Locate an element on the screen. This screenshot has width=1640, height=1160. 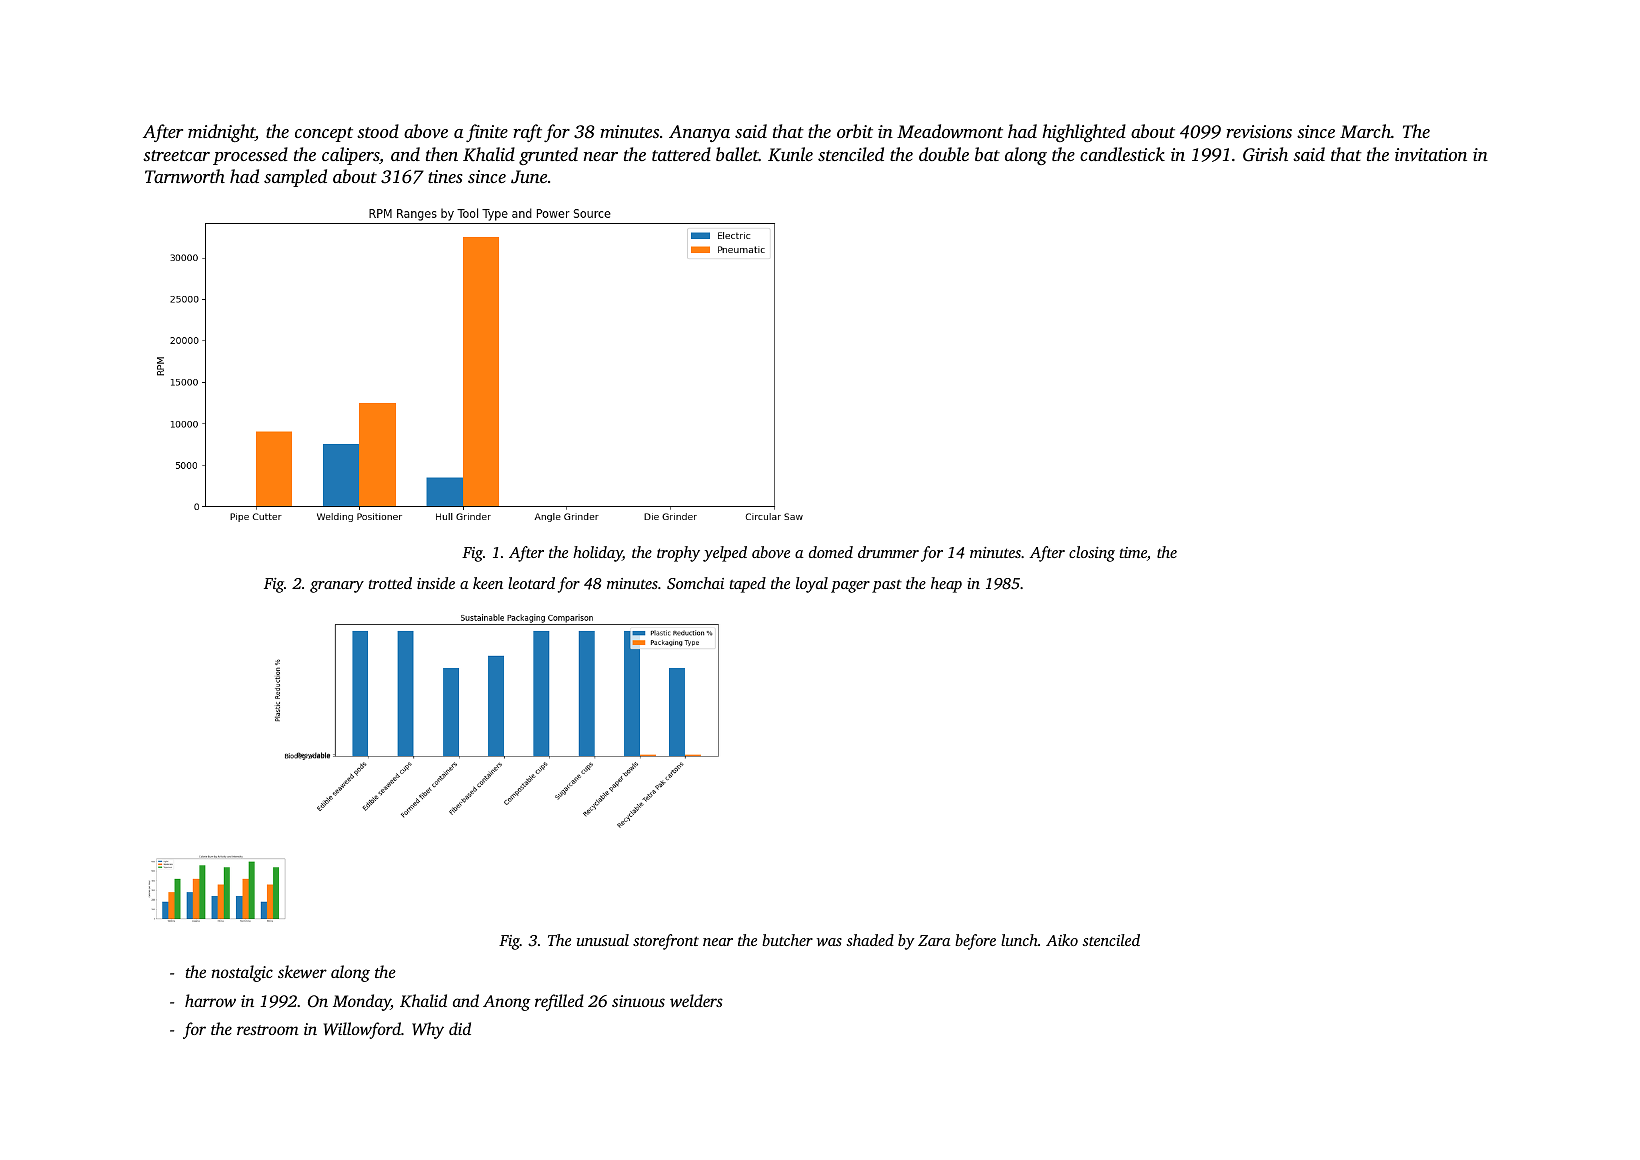
trotted is located at coordinates (390, 583).
